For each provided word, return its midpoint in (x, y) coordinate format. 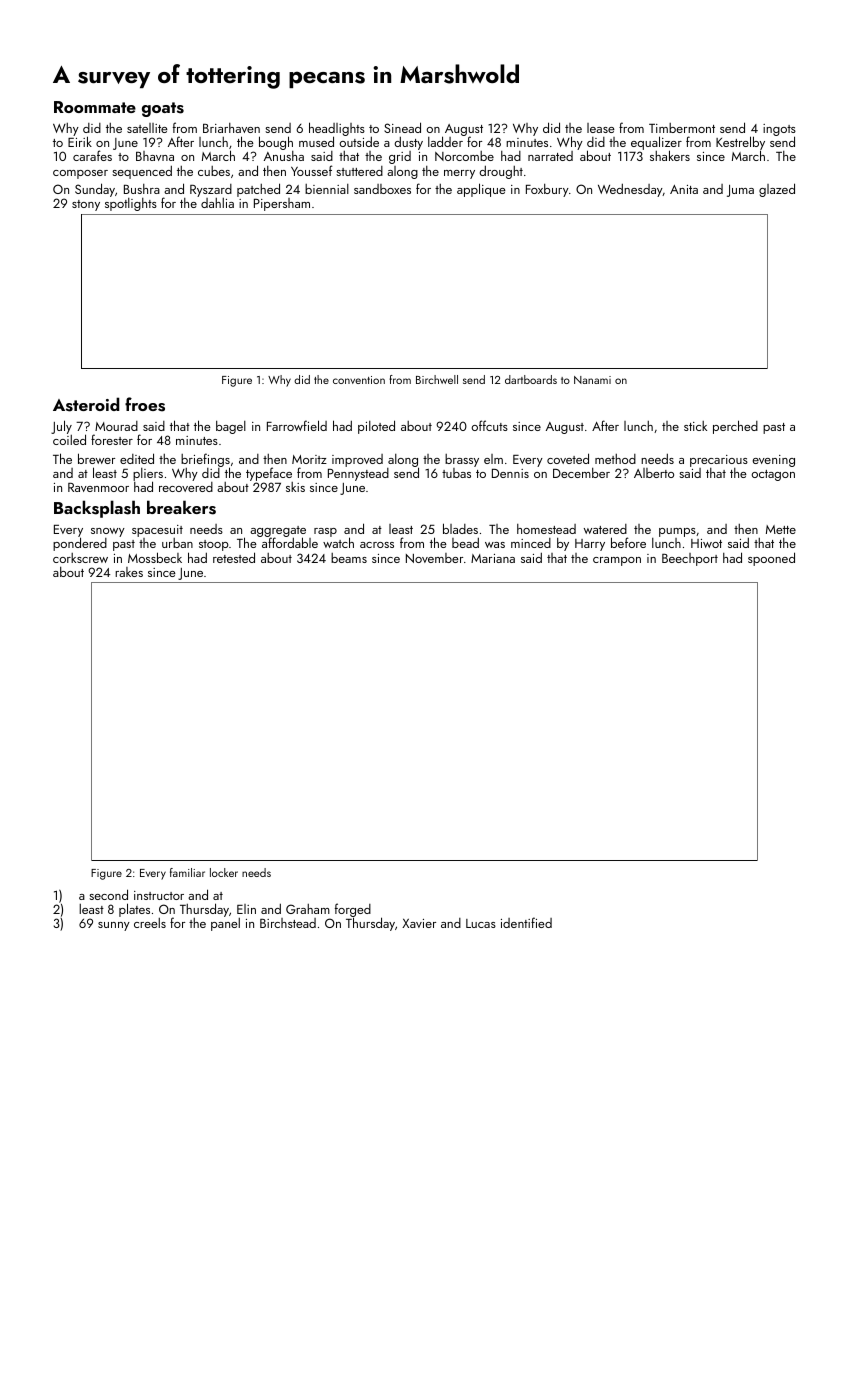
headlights (337, 129)
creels (150, 923)
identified (526, 922)
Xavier (419, 923)
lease (601, 128)
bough (276, 143)
